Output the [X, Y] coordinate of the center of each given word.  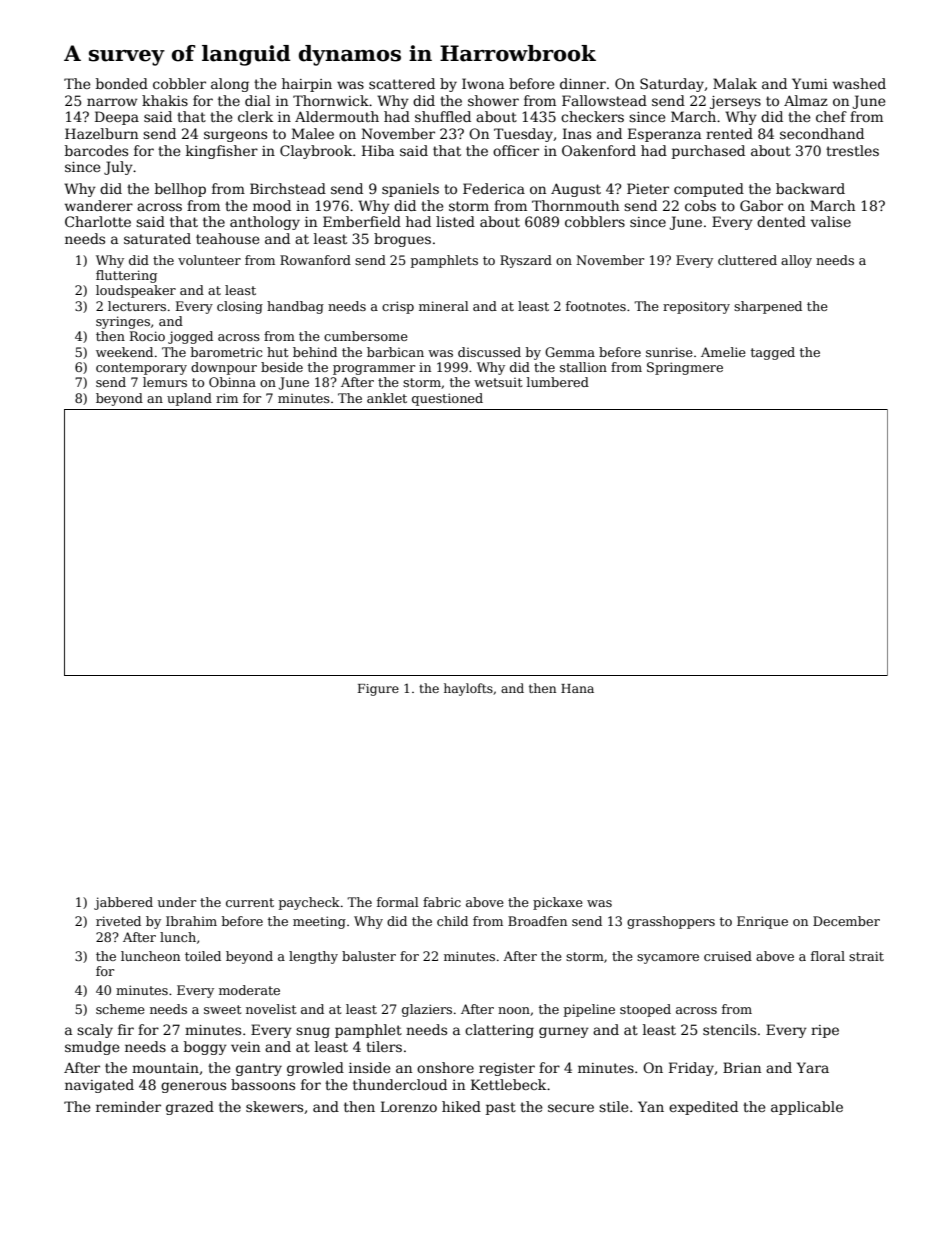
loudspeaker [136, 291]
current [250, 902]
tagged [773, 353]
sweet [223, 1009]
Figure [378, 690]
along [230, 85]
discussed [489, 352]
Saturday [672, 85]
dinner [583, 83]
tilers [384, 1046]
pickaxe [558, 903]
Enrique [762, 922]
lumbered [558, 382]
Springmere [685, 368]
